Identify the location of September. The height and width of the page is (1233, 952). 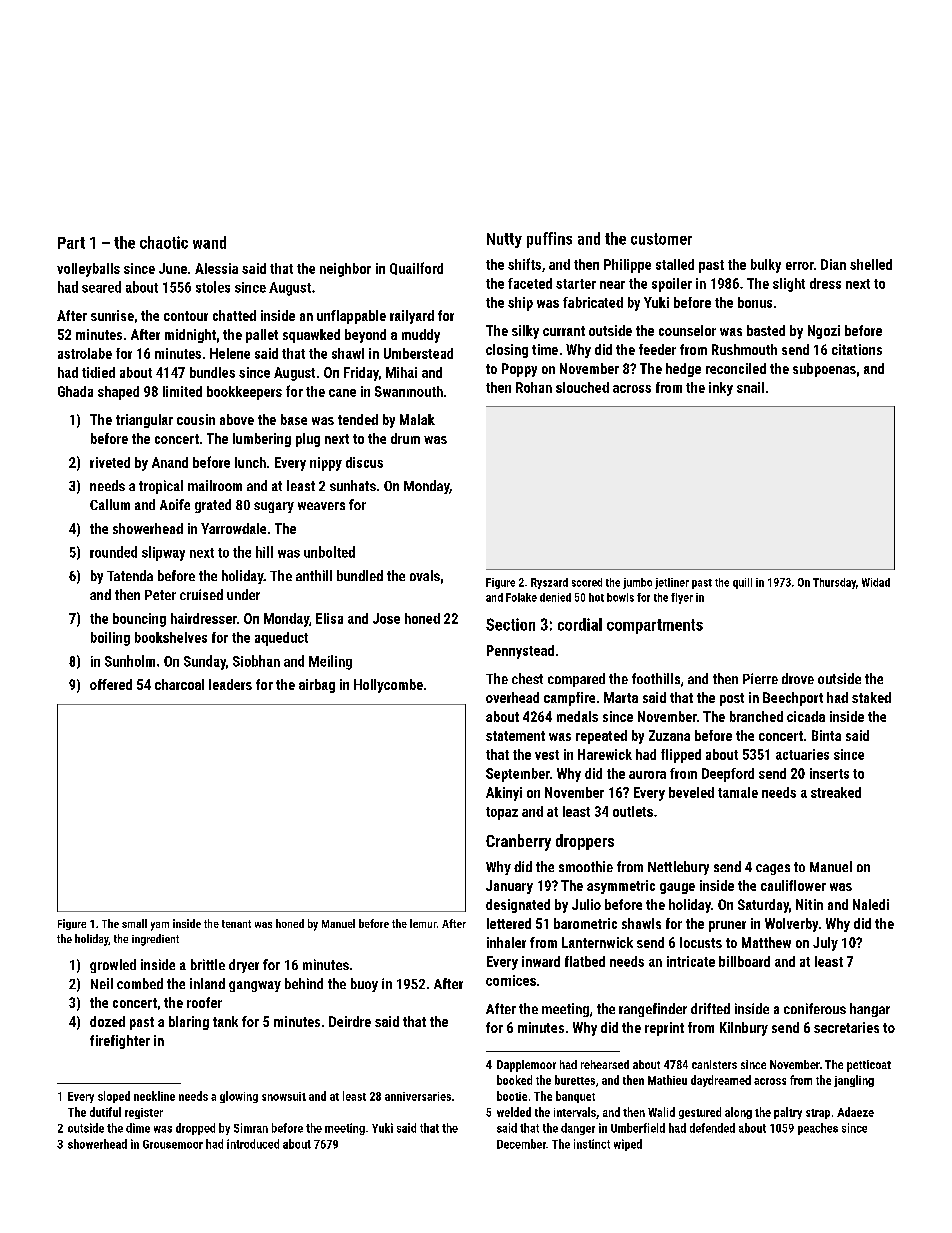
(518, 775).
